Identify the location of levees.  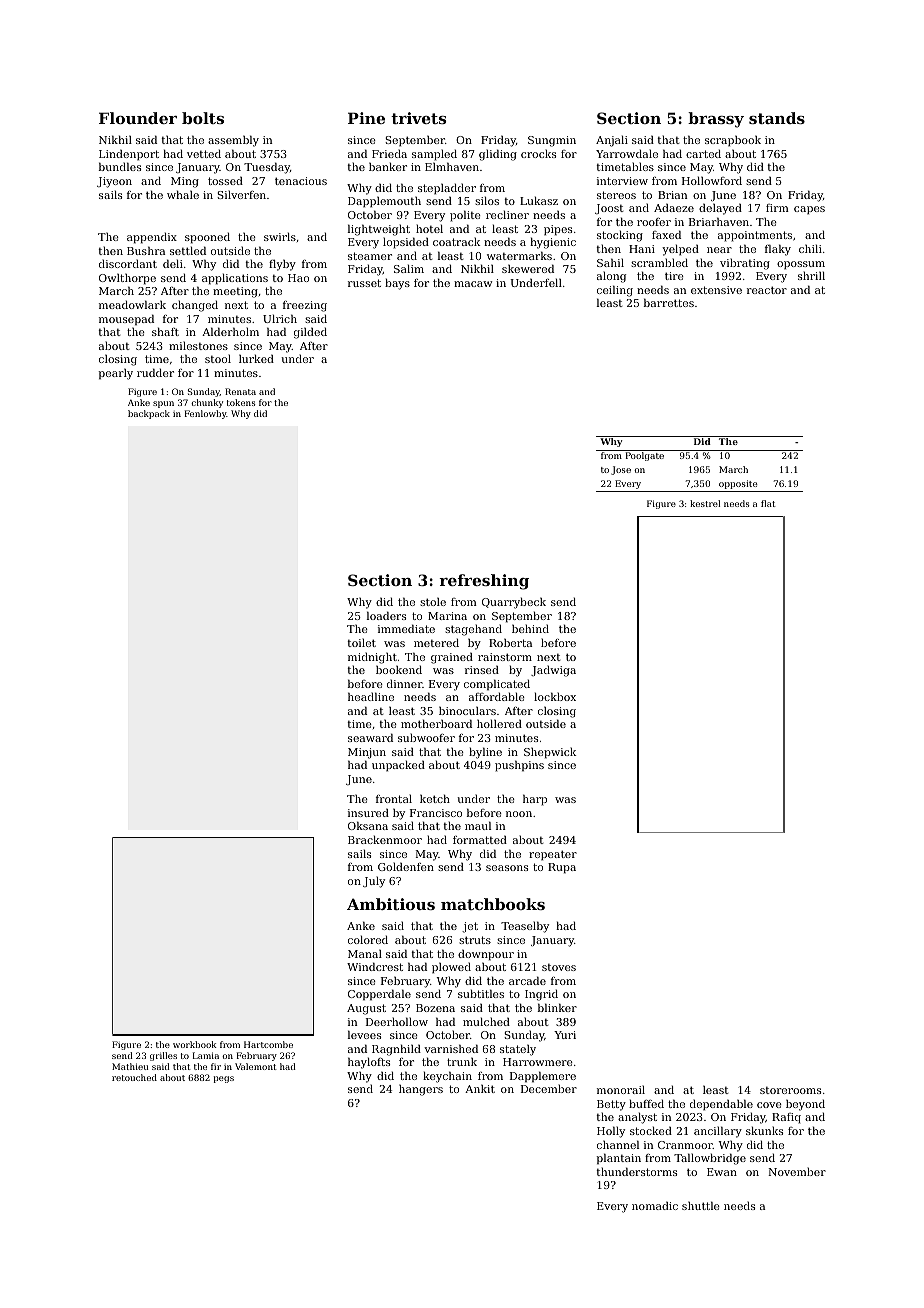
(364, 1034).
